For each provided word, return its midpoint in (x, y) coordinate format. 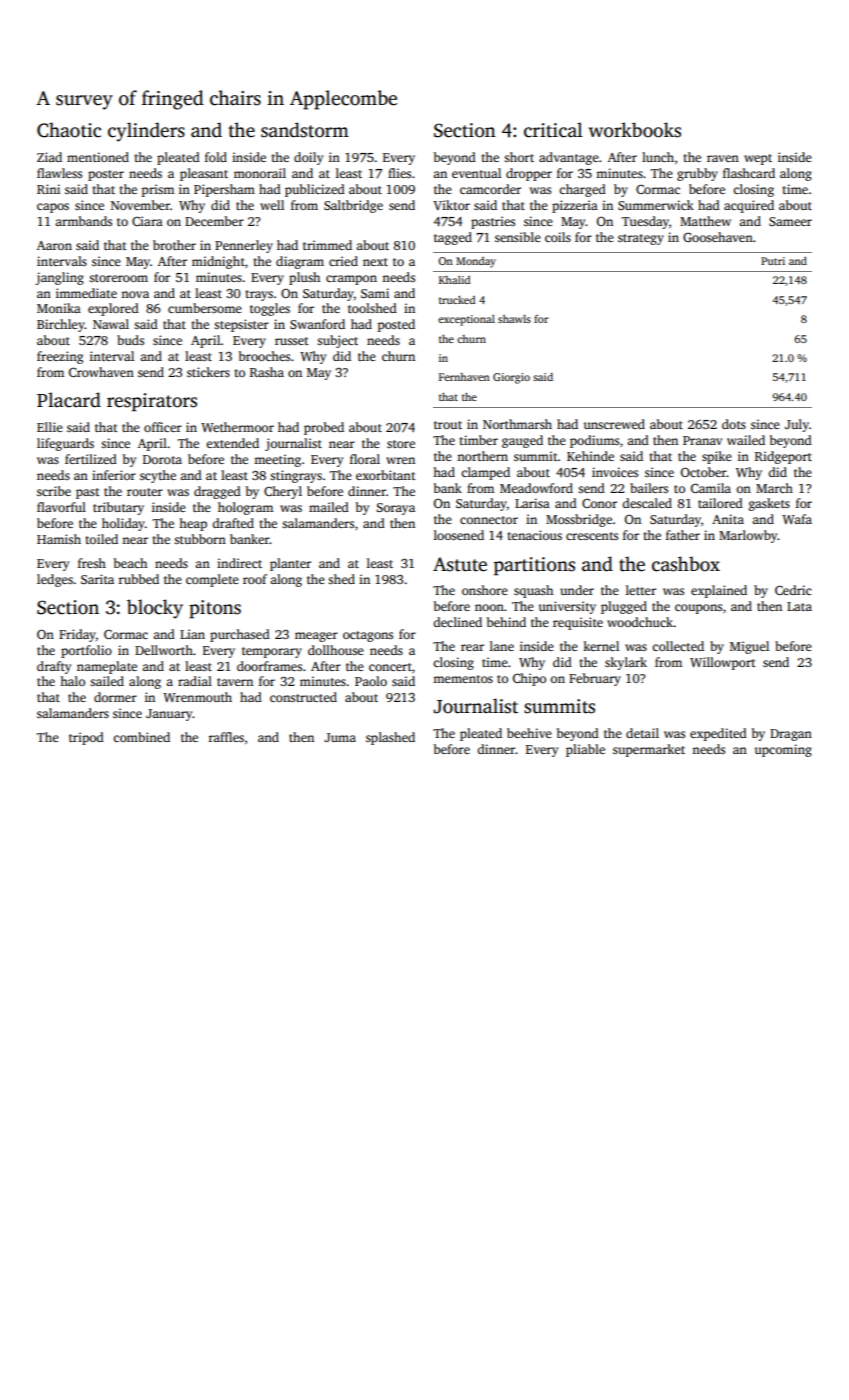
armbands (83, 221)
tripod (86, 738)
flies (399, 173)
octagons (368, 636)
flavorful (61, 507)
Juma (340, 737)
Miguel (749, 647)
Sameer (790, 221)
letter (641, 590)
